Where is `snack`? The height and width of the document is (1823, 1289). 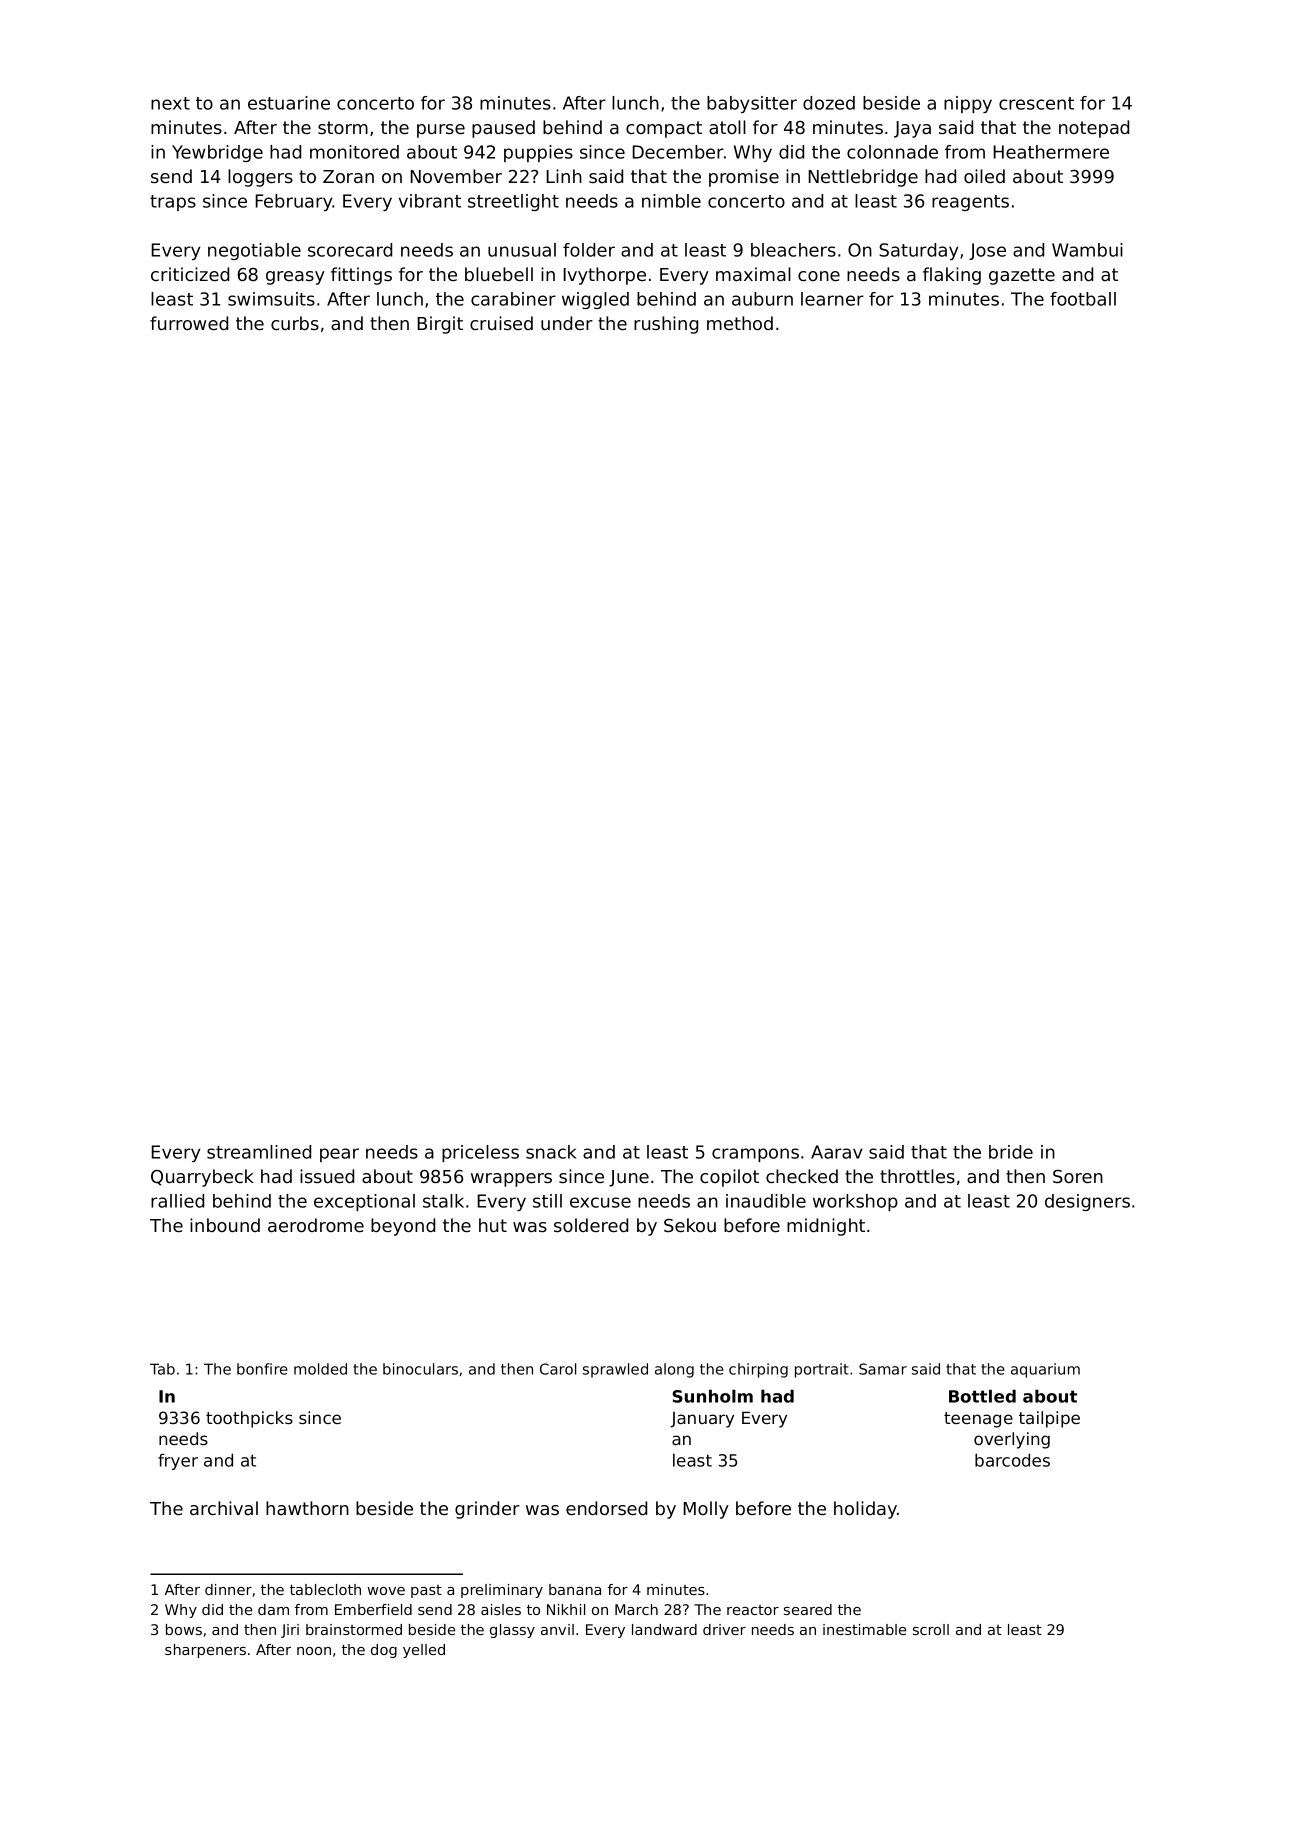
snack is located at coordinates (551, 1152).
